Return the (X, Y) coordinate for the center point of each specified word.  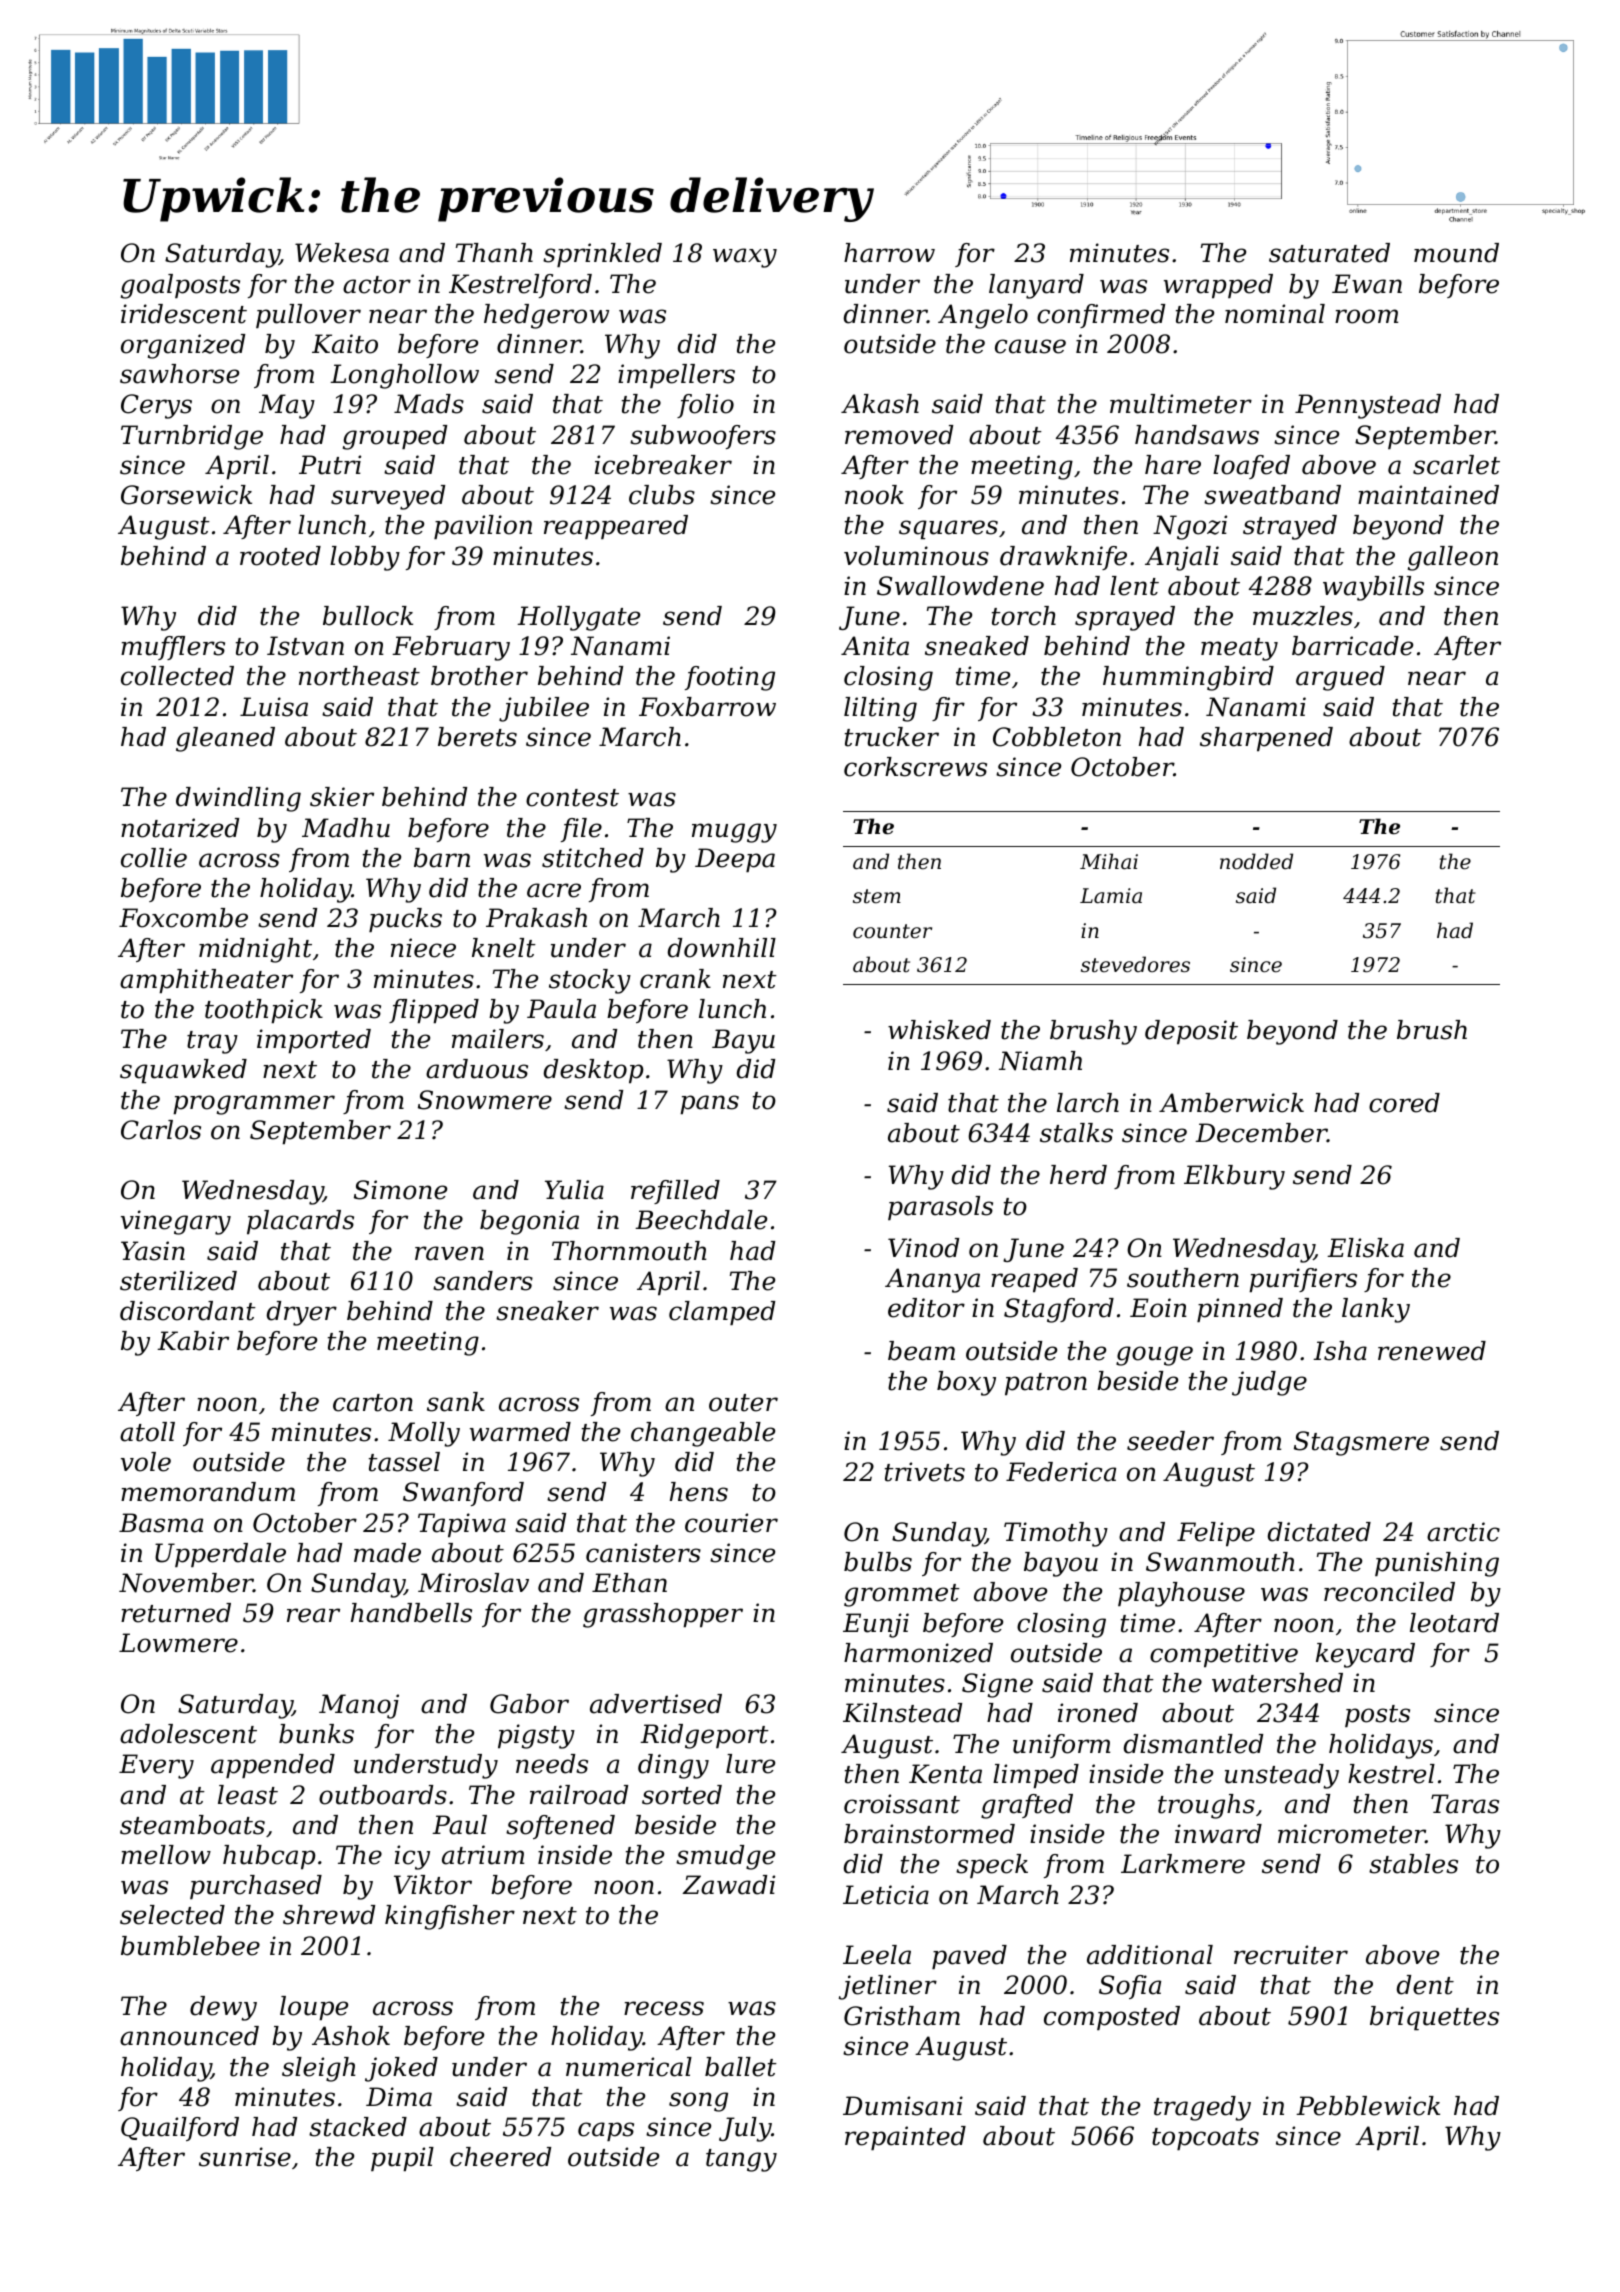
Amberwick (1231, 1103)
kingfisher (450, 1917)
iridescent (184, 314)
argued (1340, 678)
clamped (722, 1313)
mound (1456, 253)
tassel (404, 1462)
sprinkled (602, 255)
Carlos (161, 1130)
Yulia (574, 1190)
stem (877, 896)
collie (154, 858)
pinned (1240, 1310)
